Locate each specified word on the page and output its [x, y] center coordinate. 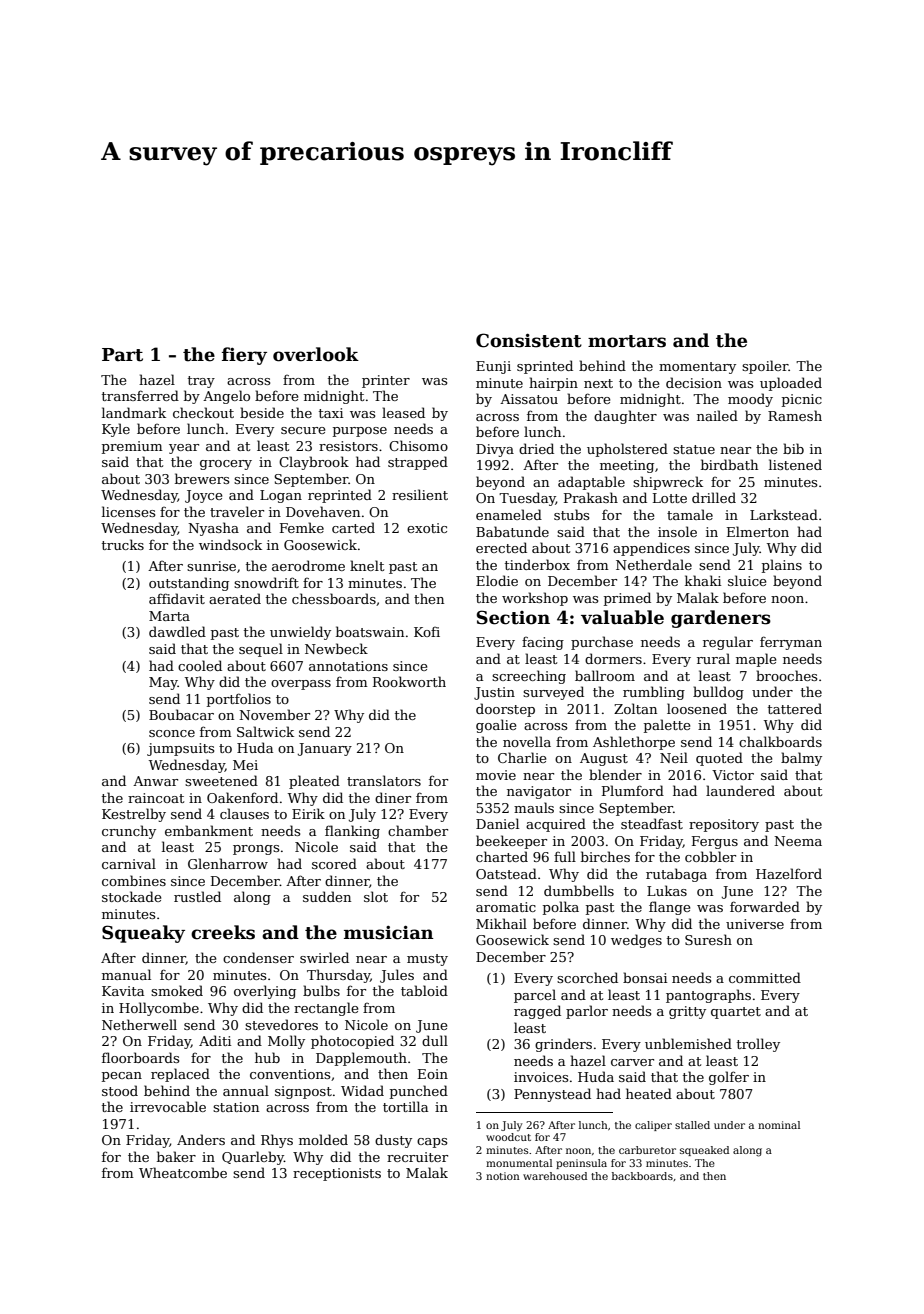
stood [120, 1090]
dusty [393, 1141]
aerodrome [308, 565]
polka [561, 908]
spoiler [765, 367]
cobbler [710, 856]
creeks [223, 932]
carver [632, 1062]
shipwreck [668, 483]
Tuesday [527, 499]
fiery [244, 356]
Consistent [529, 340]
